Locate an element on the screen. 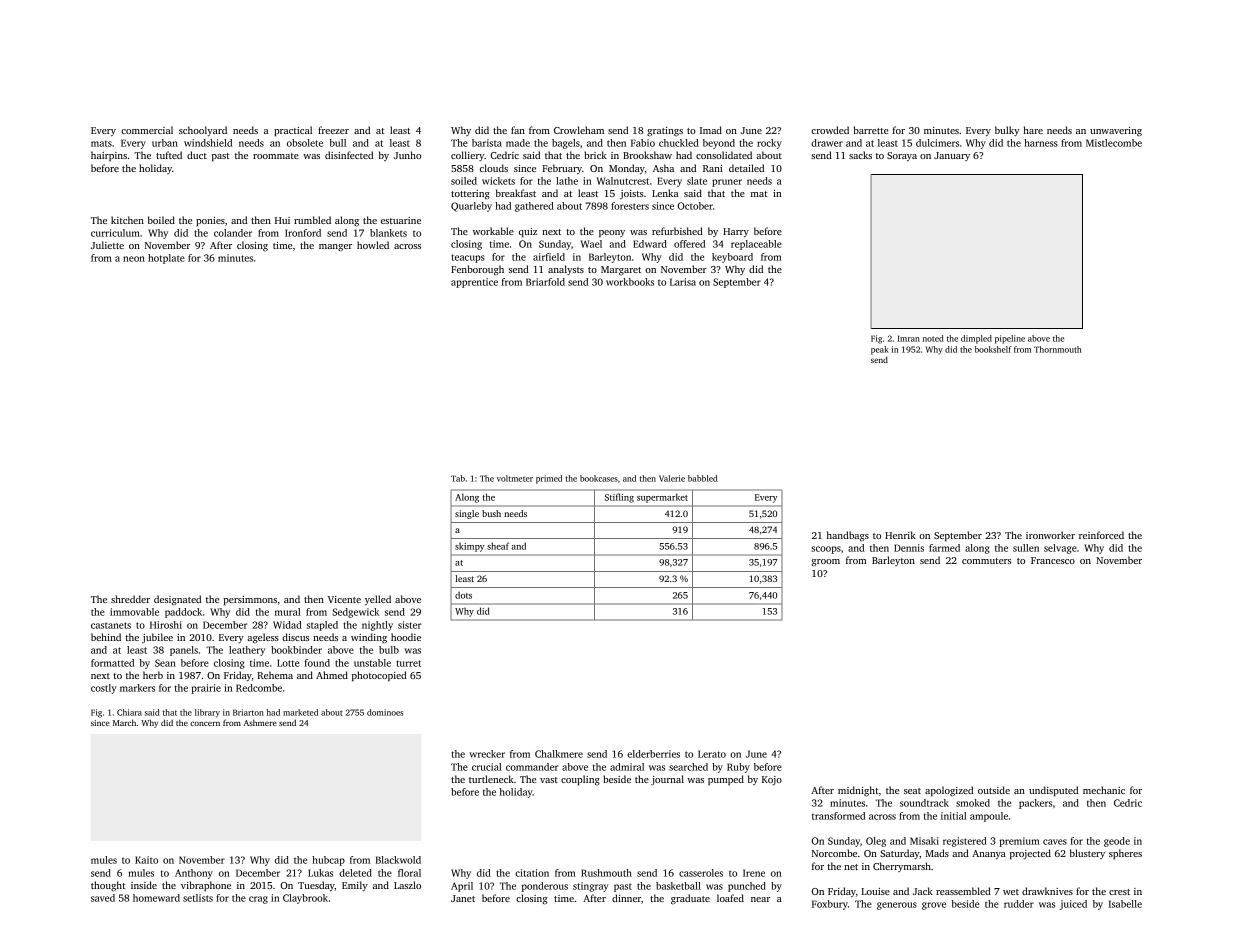 This screenshot has height=952, width=1233. shredder is located at coordinates (130, 599).
